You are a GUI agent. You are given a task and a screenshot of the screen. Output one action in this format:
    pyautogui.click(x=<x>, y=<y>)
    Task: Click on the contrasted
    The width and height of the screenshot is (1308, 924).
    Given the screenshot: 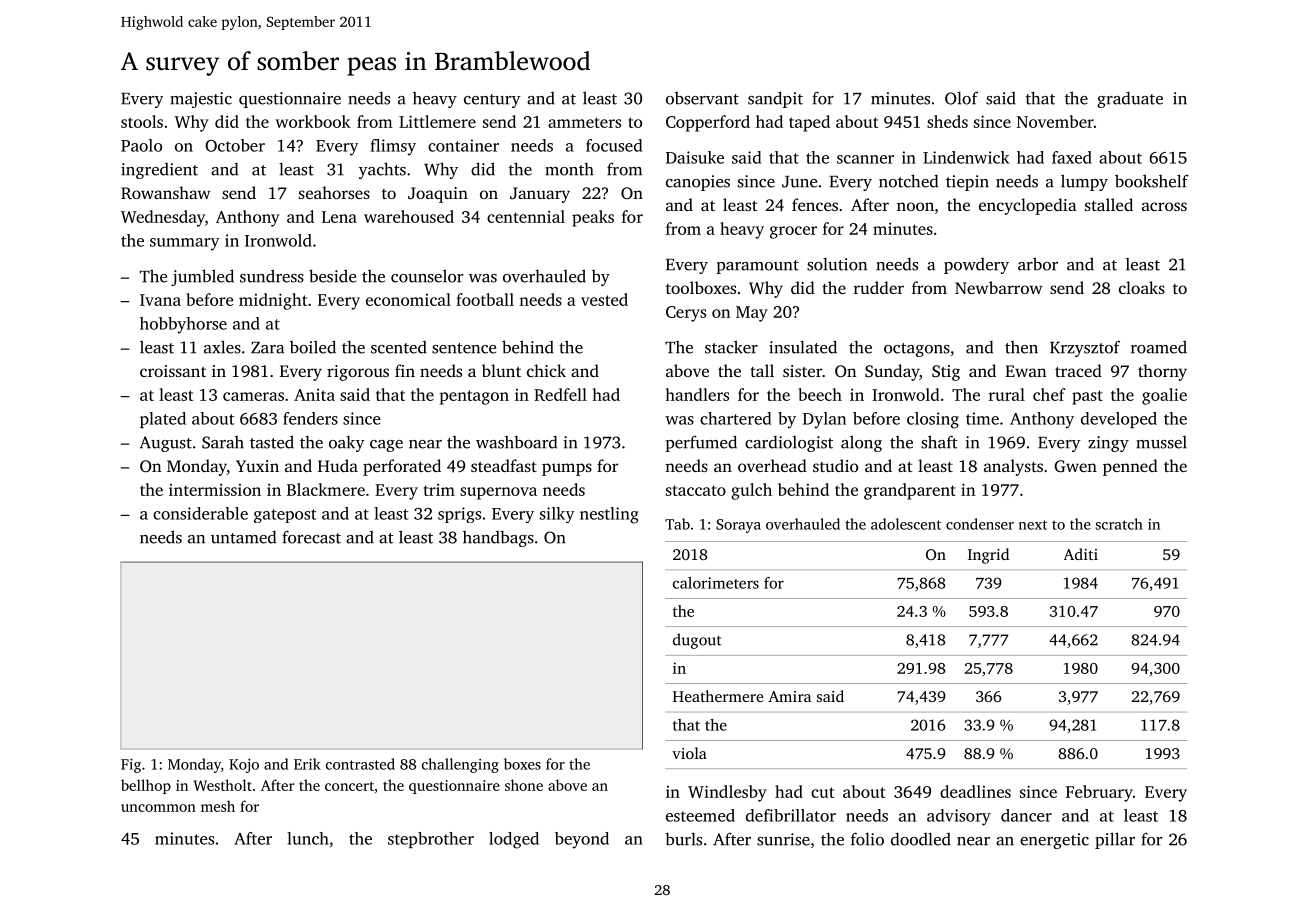 What is the action you would take?
    pyautogui.click(x=360, y=764)
